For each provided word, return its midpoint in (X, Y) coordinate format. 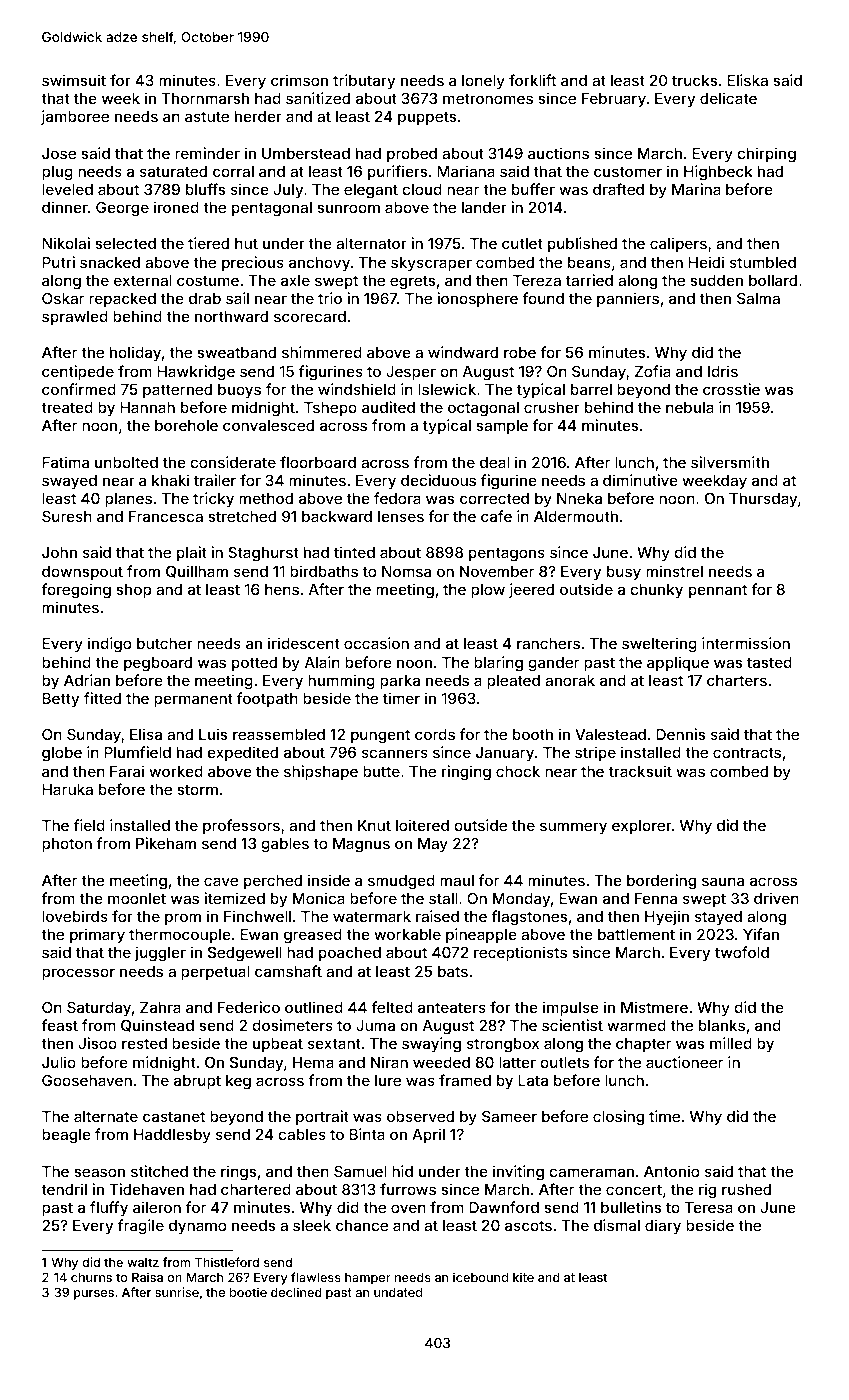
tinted (354, 552)
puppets (427, 118)
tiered (208, 243)
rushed (746, 1189)
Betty (60, 700)
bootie (248, 1292)
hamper (368, 1279)
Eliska (747, 80)
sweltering (659, 645)
